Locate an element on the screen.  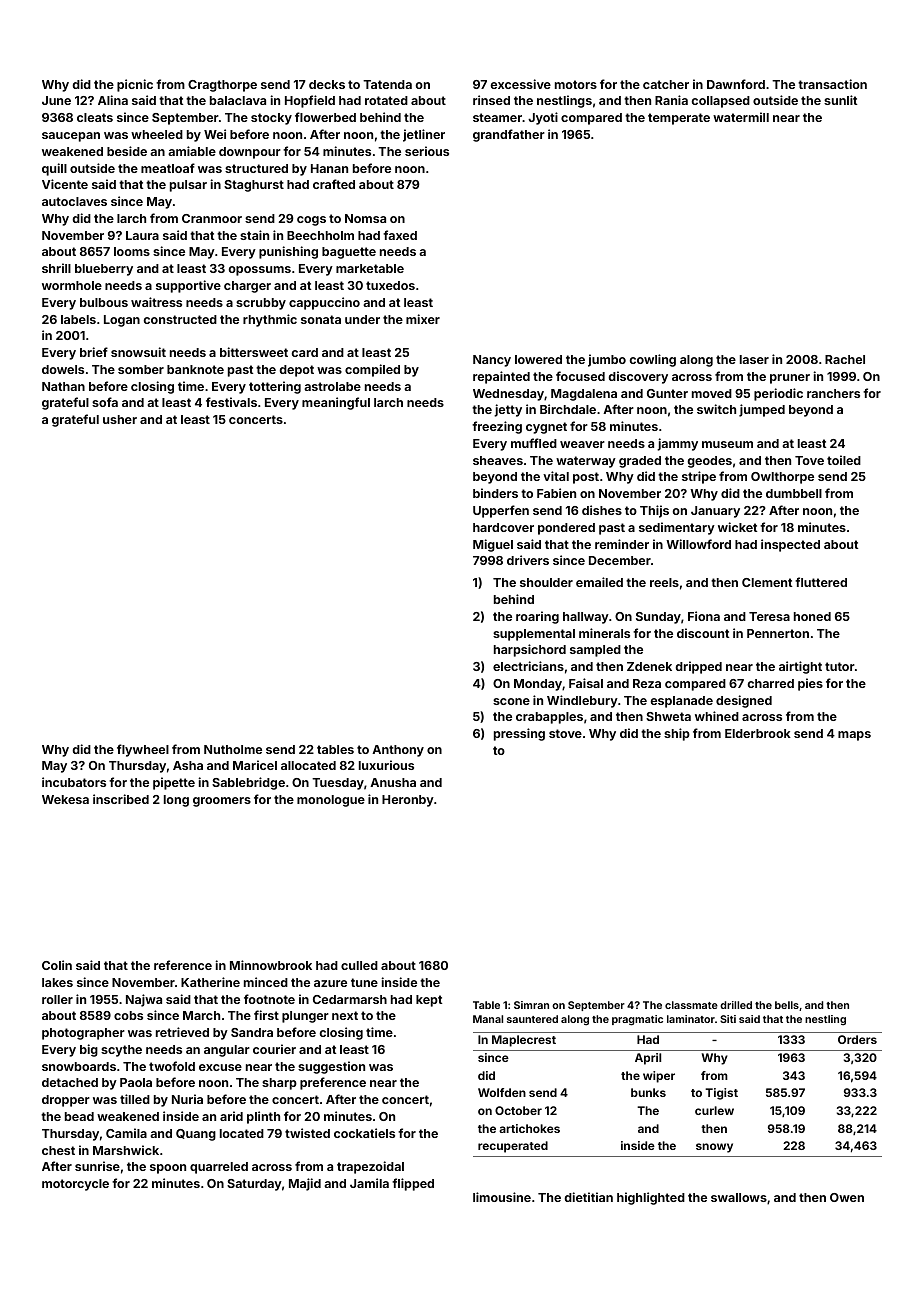
transaction is located at coordinates (832, 84).
